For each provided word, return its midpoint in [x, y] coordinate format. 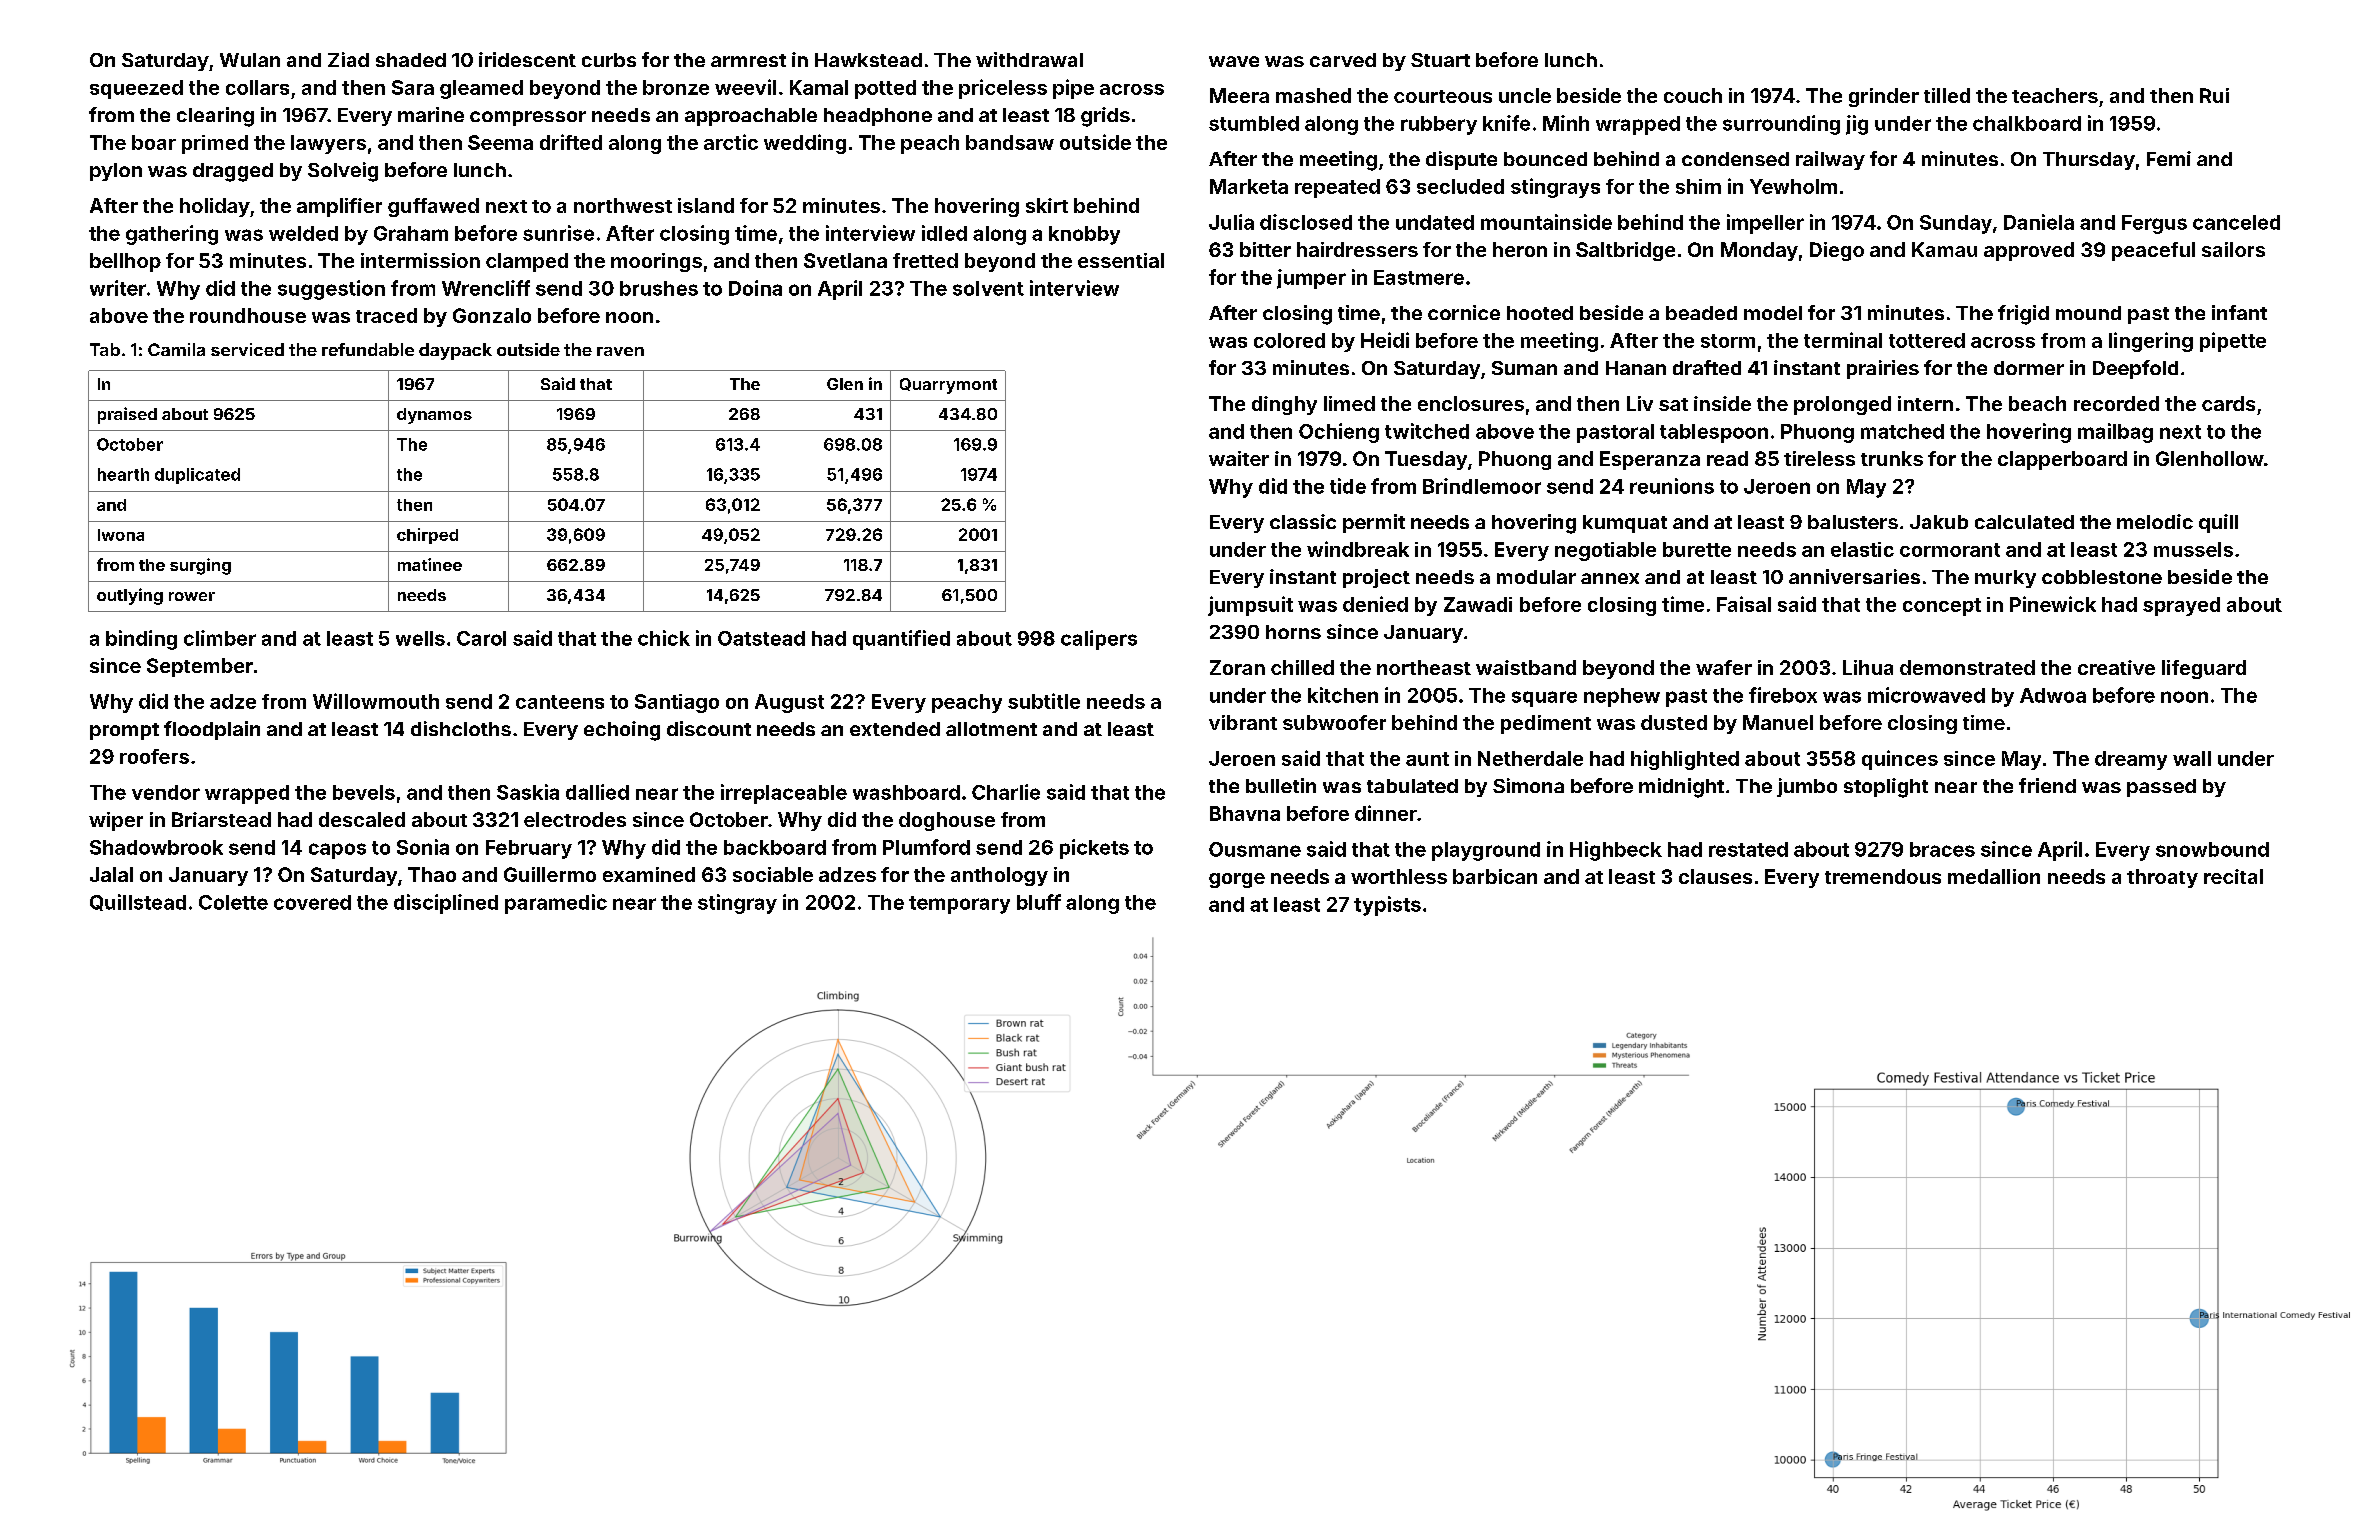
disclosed [1306, 222]
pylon [116, 172]
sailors [2233, 249]
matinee [430, 564]
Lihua [1868, 667]
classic [1303, 521]
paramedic [556, 904]
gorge [1237, 880]
